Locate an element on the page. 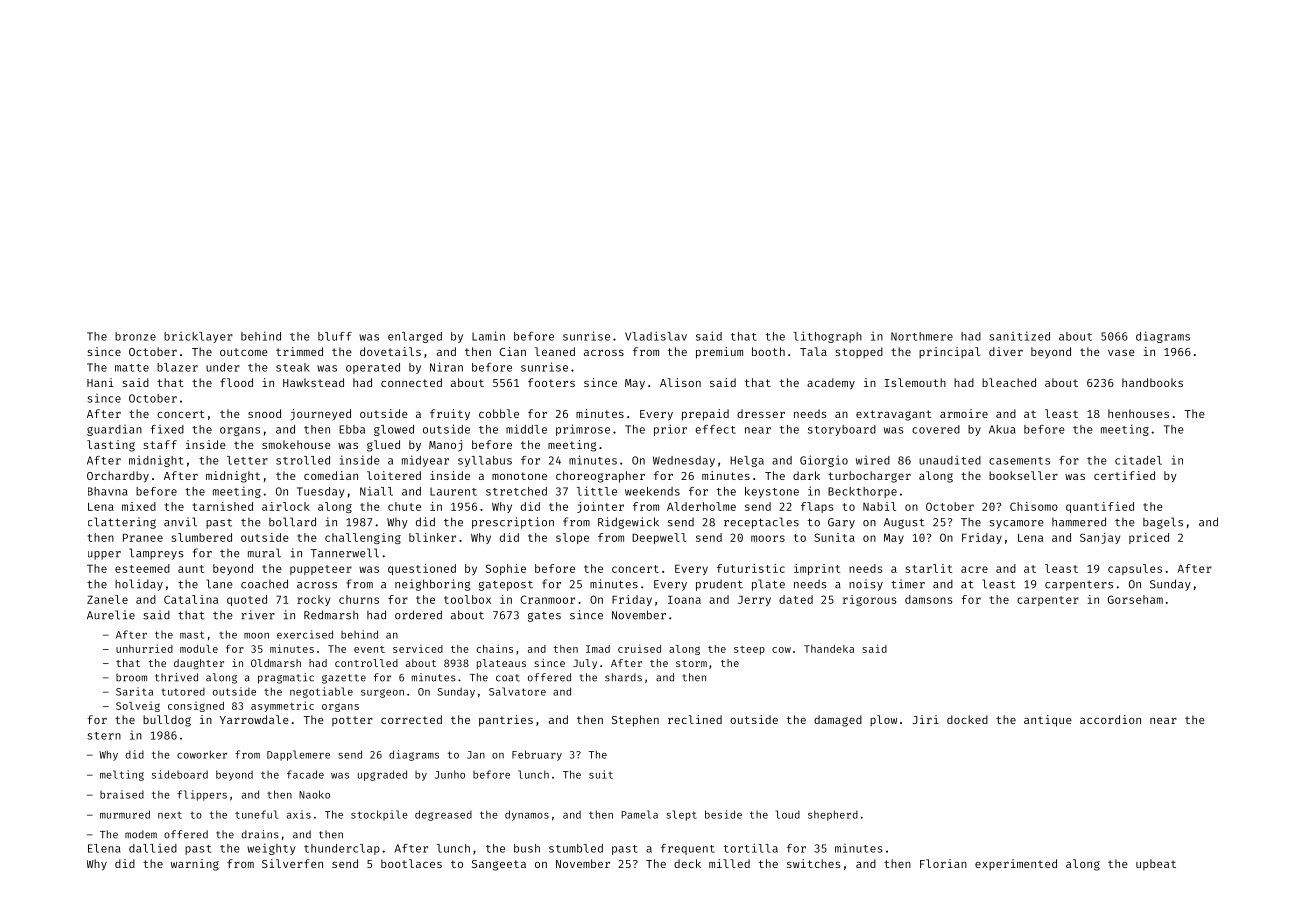  bluff is located at coordinates (335, 336).
